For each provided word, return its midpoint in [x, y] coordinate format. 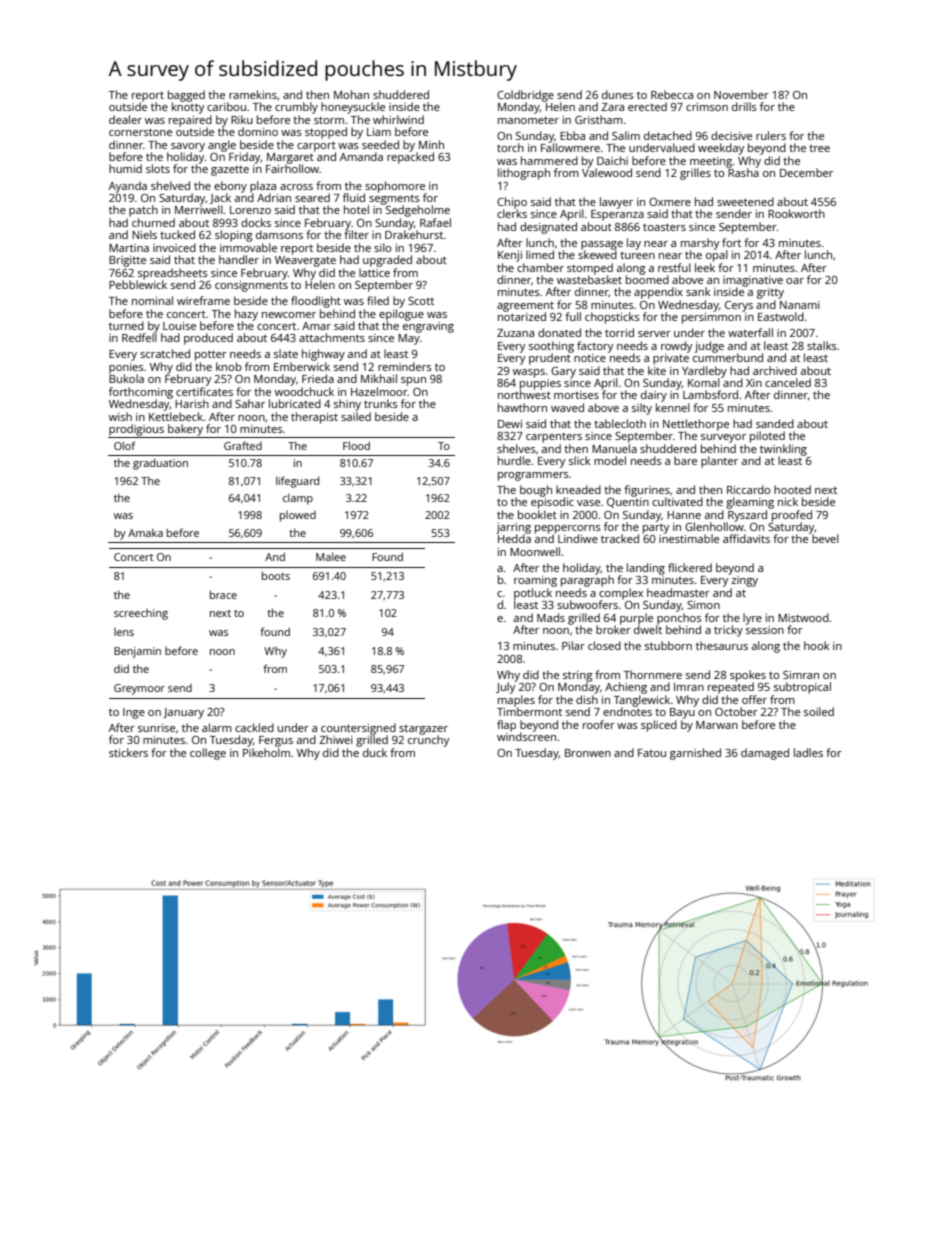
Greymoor [139, 689]
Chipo [512, 203]
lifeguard [297, 482]
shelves [516, 448]
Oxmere [670, 202]
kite [657, 370]
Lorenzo [250, 210]
